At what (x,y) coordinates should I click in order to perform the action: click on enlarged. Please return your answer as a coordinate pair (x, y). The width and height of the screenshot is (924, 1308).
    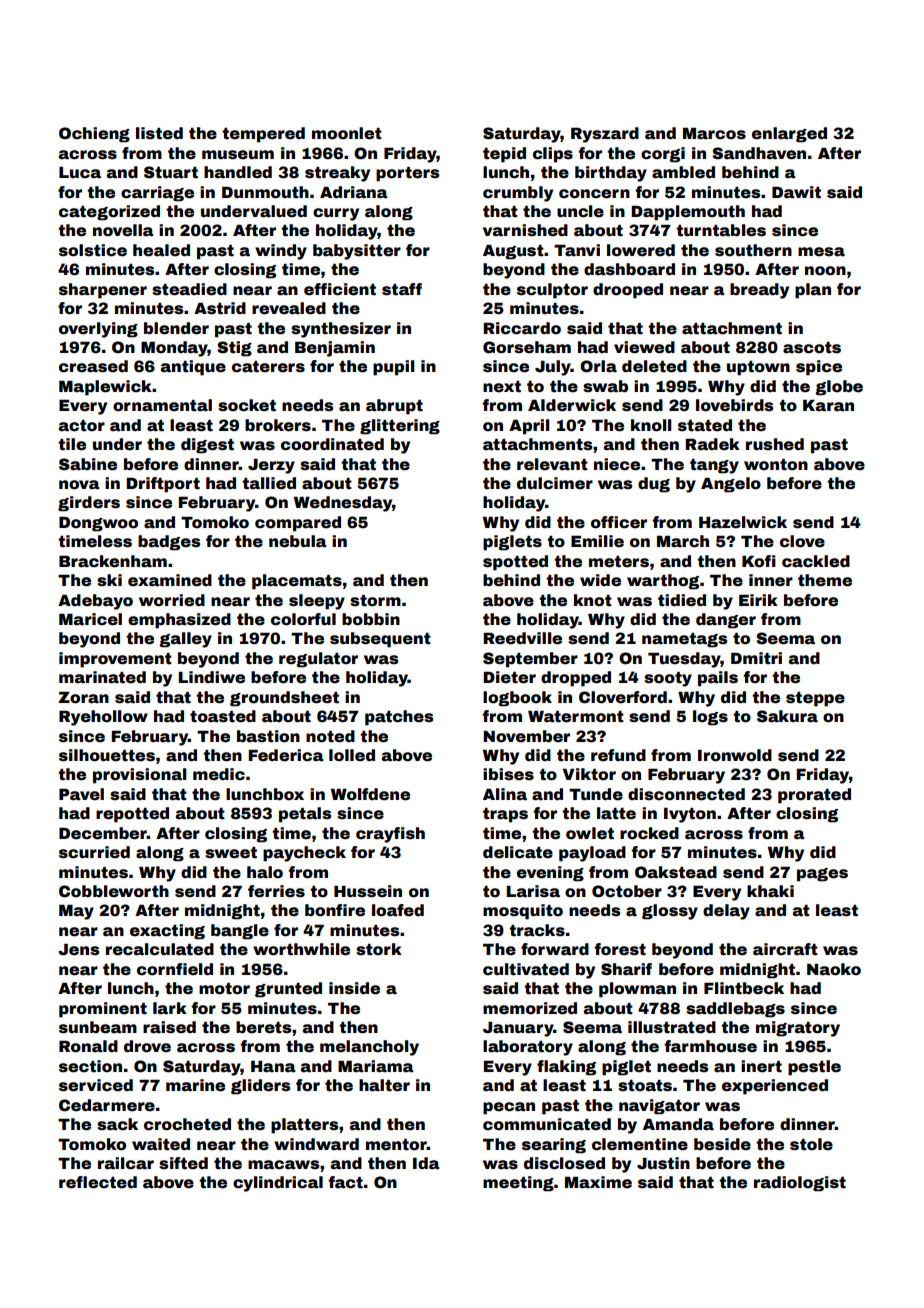
    Looking at the image, I should click on (789, 135).
